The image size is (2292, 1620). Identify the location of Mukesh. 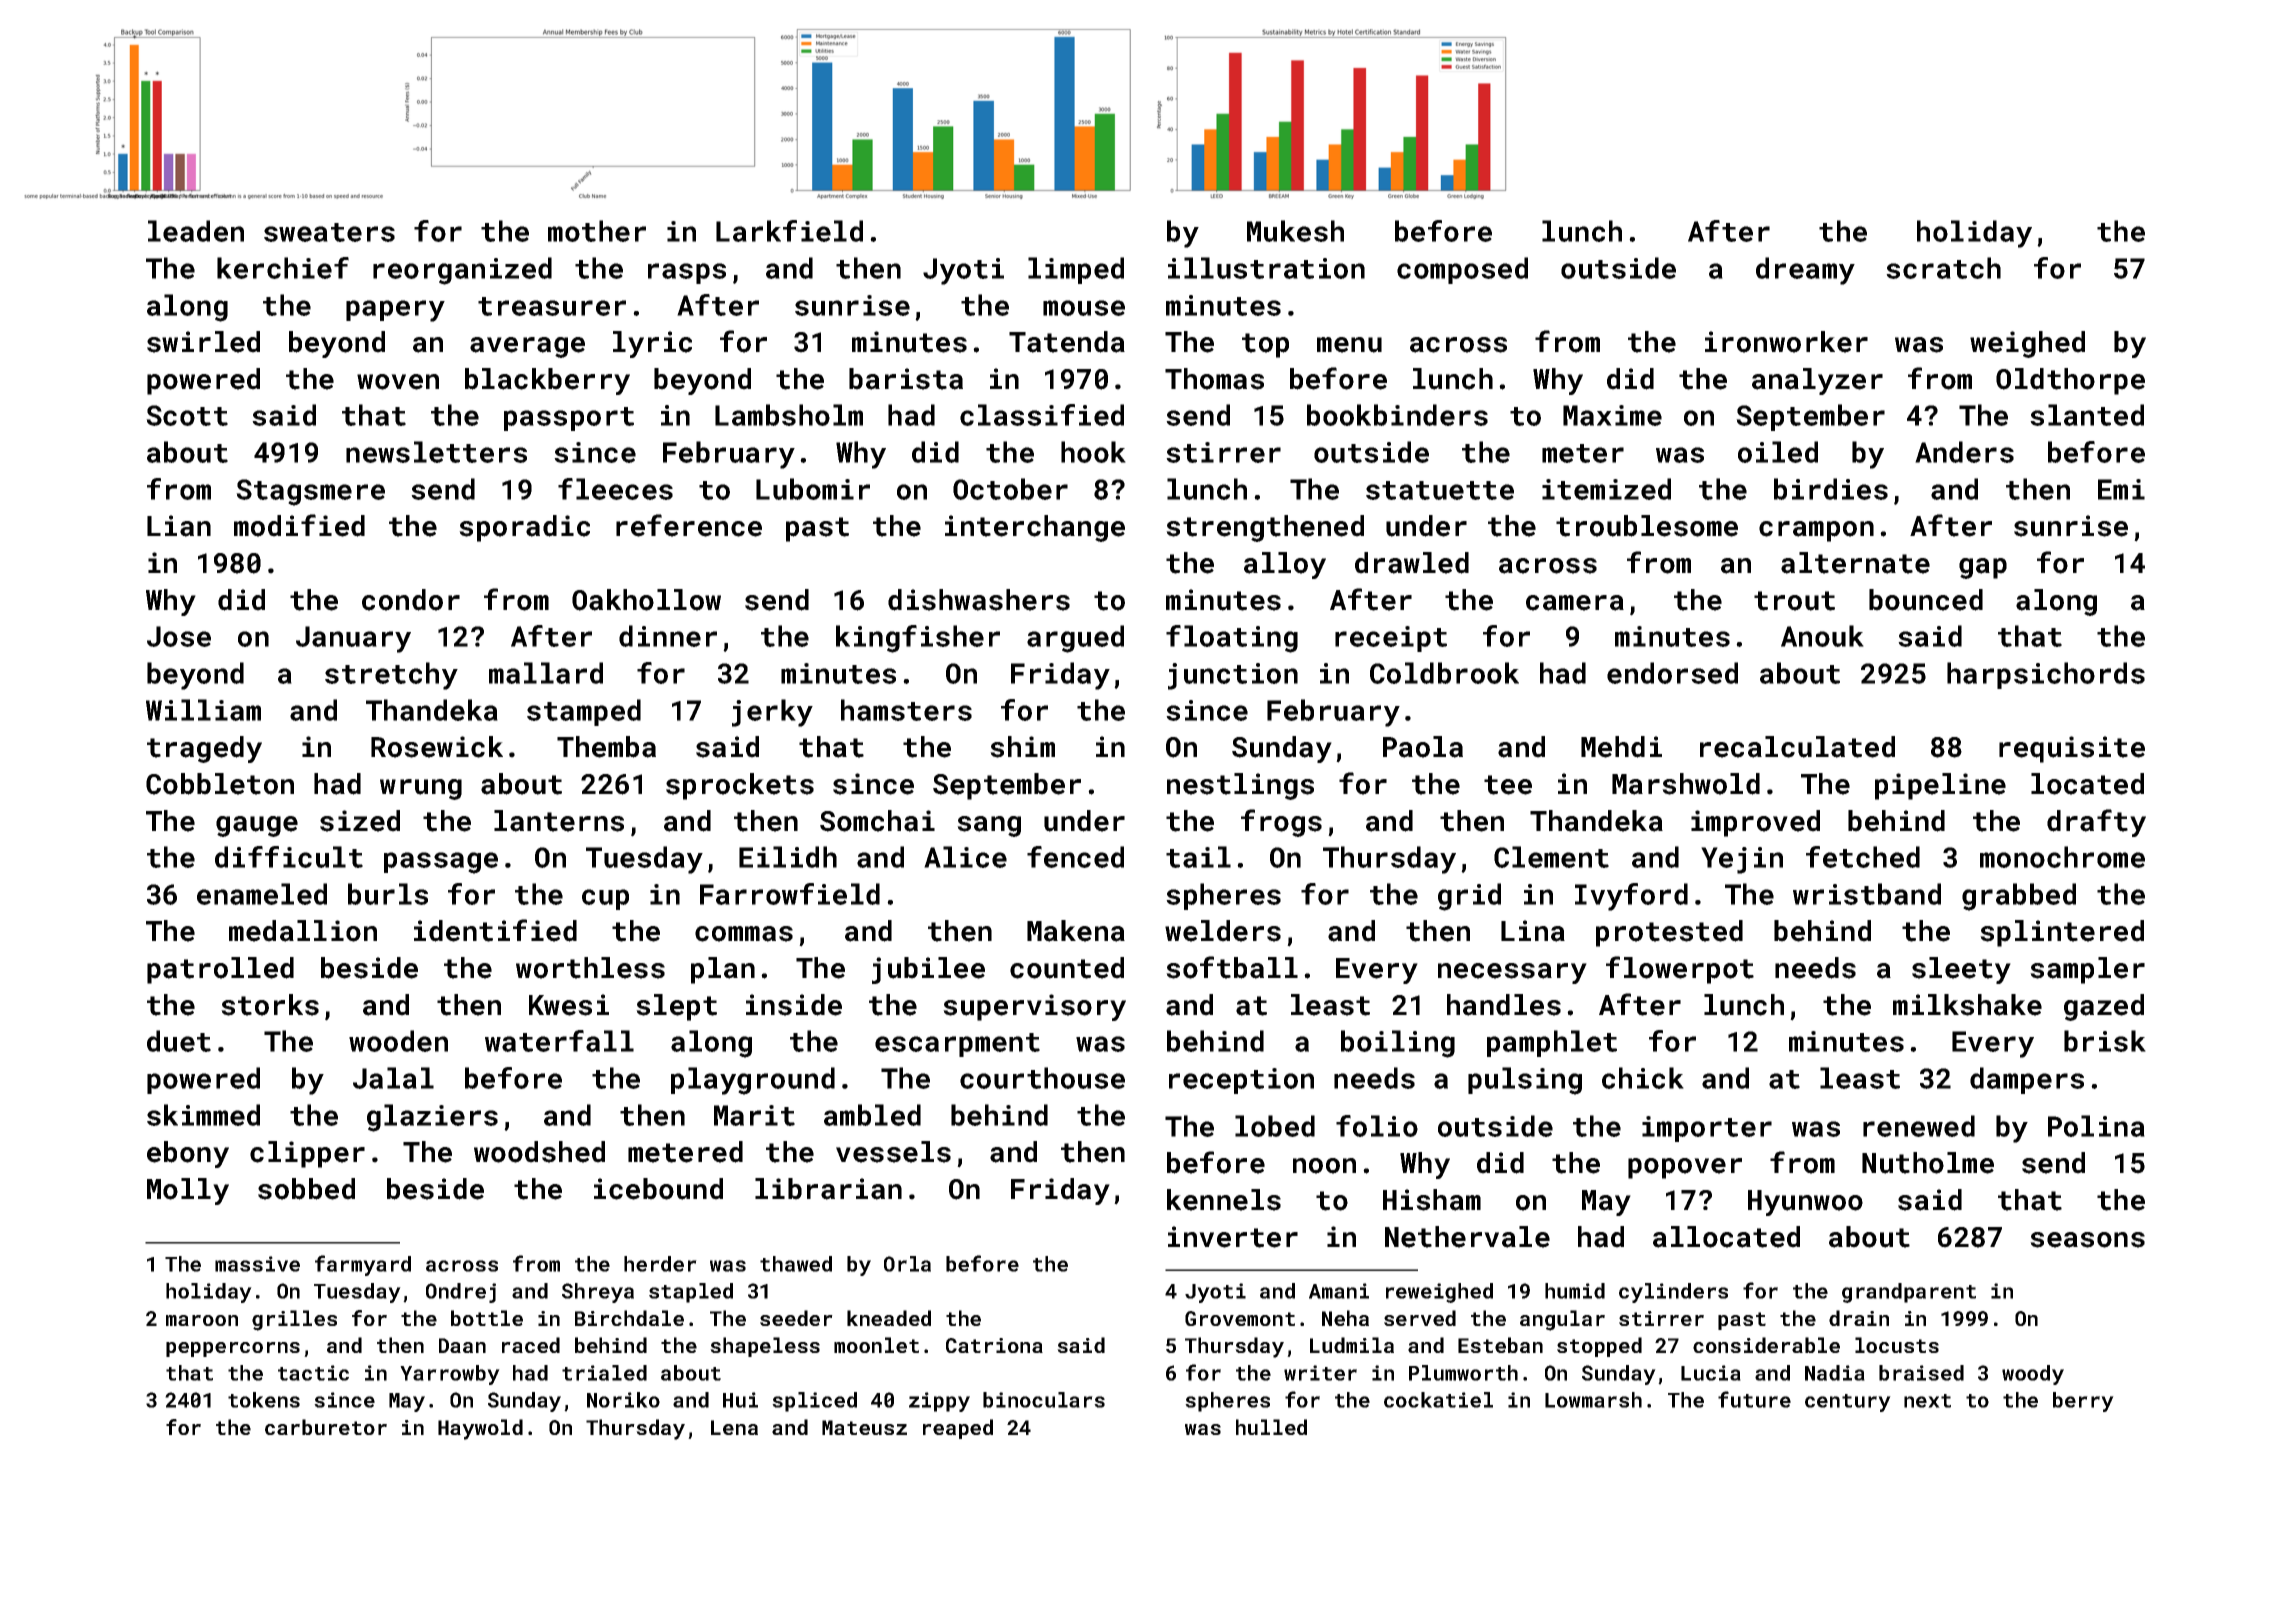
(1295, 231).
